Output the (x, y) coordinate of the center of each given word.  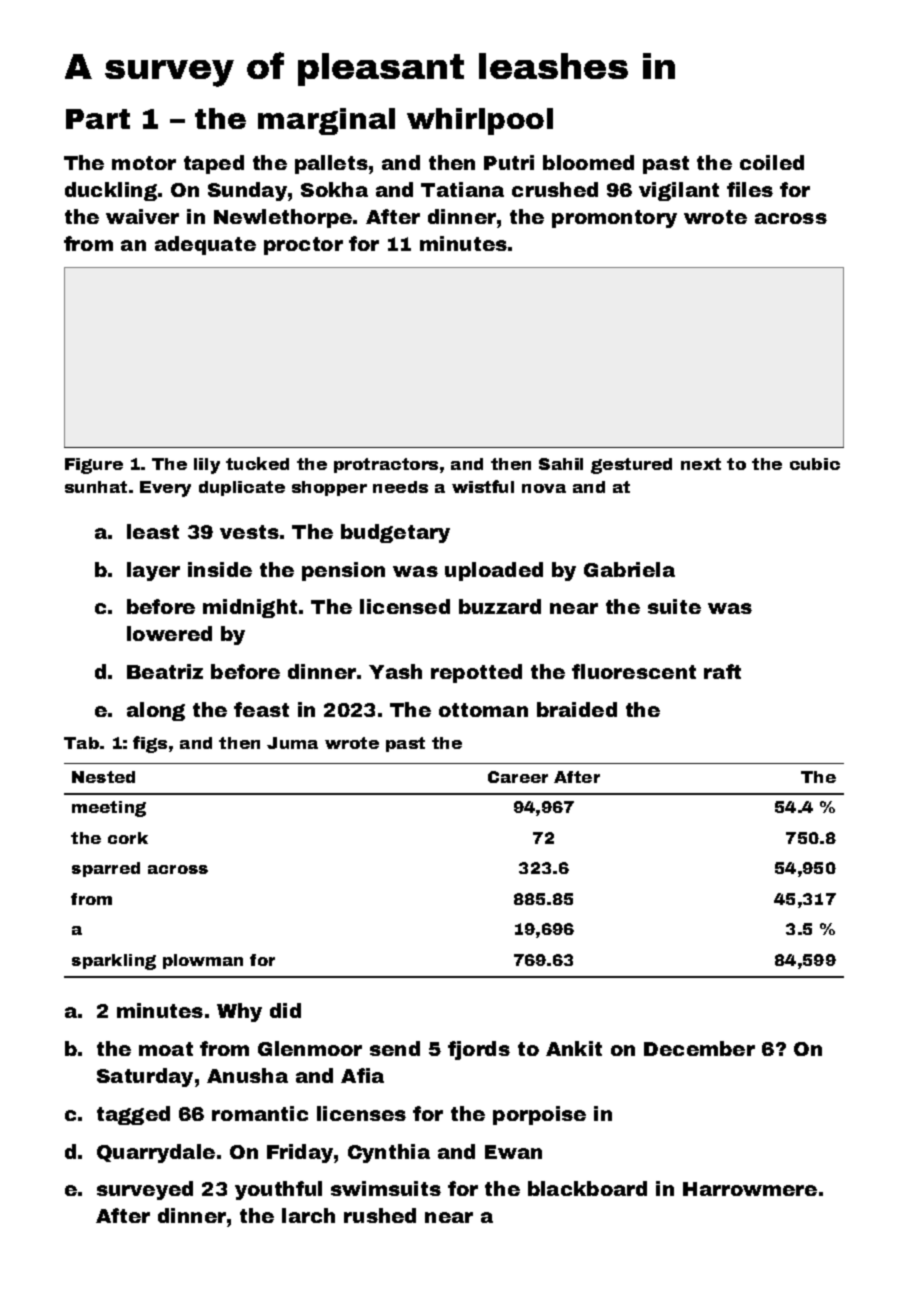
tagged (133, 1115)
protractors (386, 465)
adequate (205, 245)
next (701, 464)
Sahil (561, 464)
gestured (631, 466)
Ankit (574, 1048)
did (285, 1010)
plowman (203, 961)
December (699, 1048)
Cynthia (389, 1153)
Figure (94, 466)
